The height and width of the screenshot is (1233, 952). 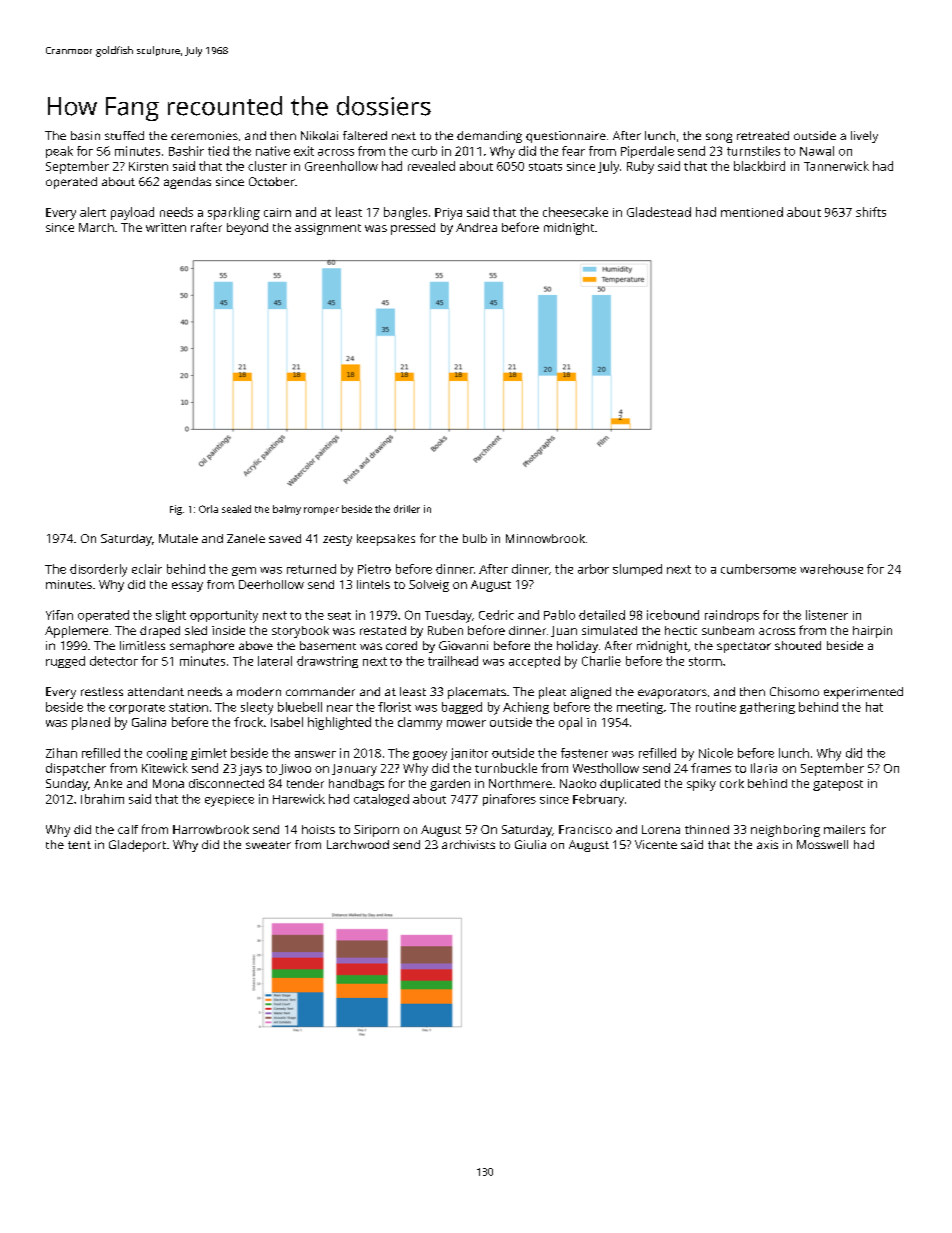 What do you see at coordinates (365, 135) in the screenshot?
I see `faltered` at bounding box center [365, 135].
